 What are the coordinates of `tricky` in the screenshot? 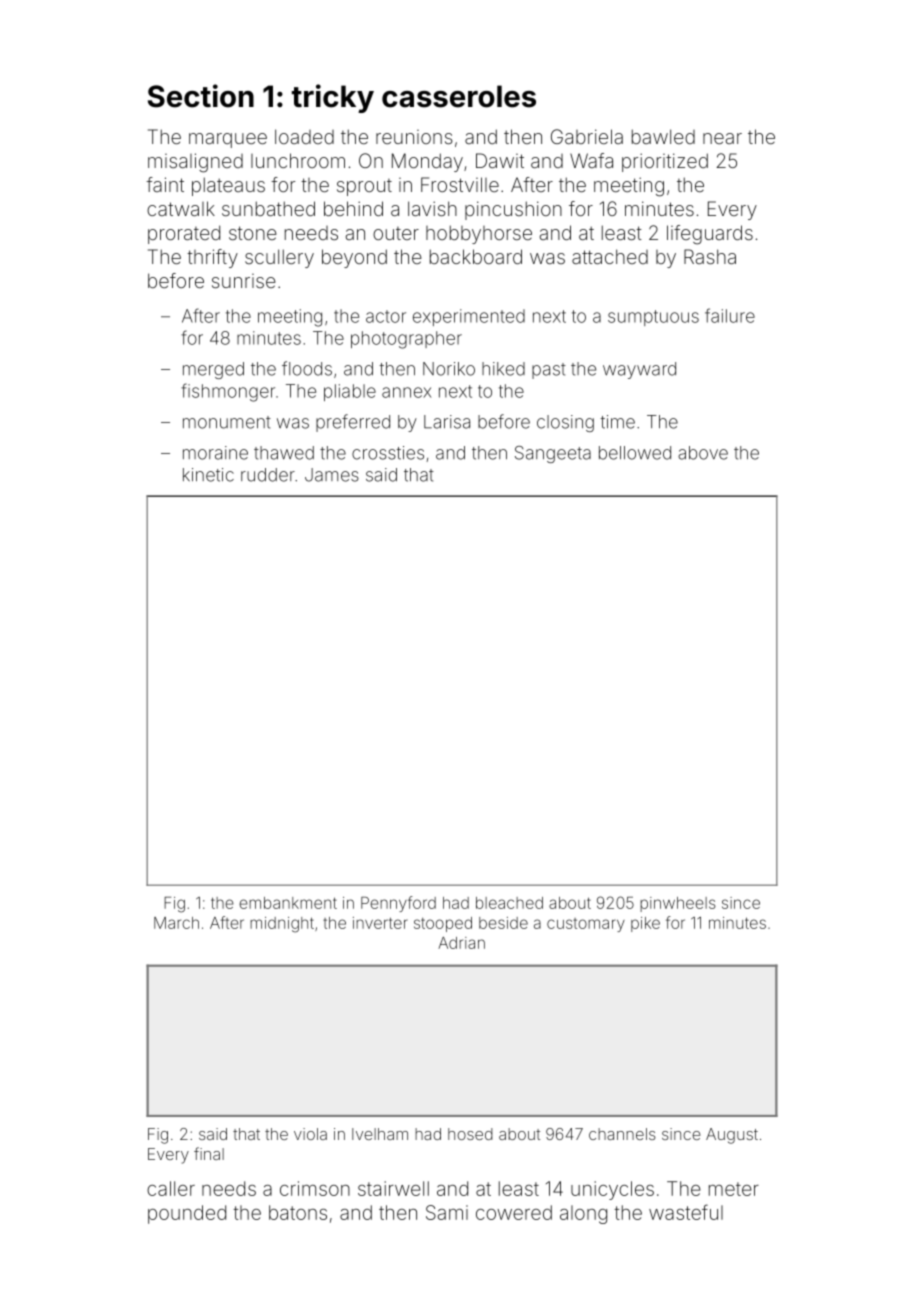 It's located at (333, 98).
